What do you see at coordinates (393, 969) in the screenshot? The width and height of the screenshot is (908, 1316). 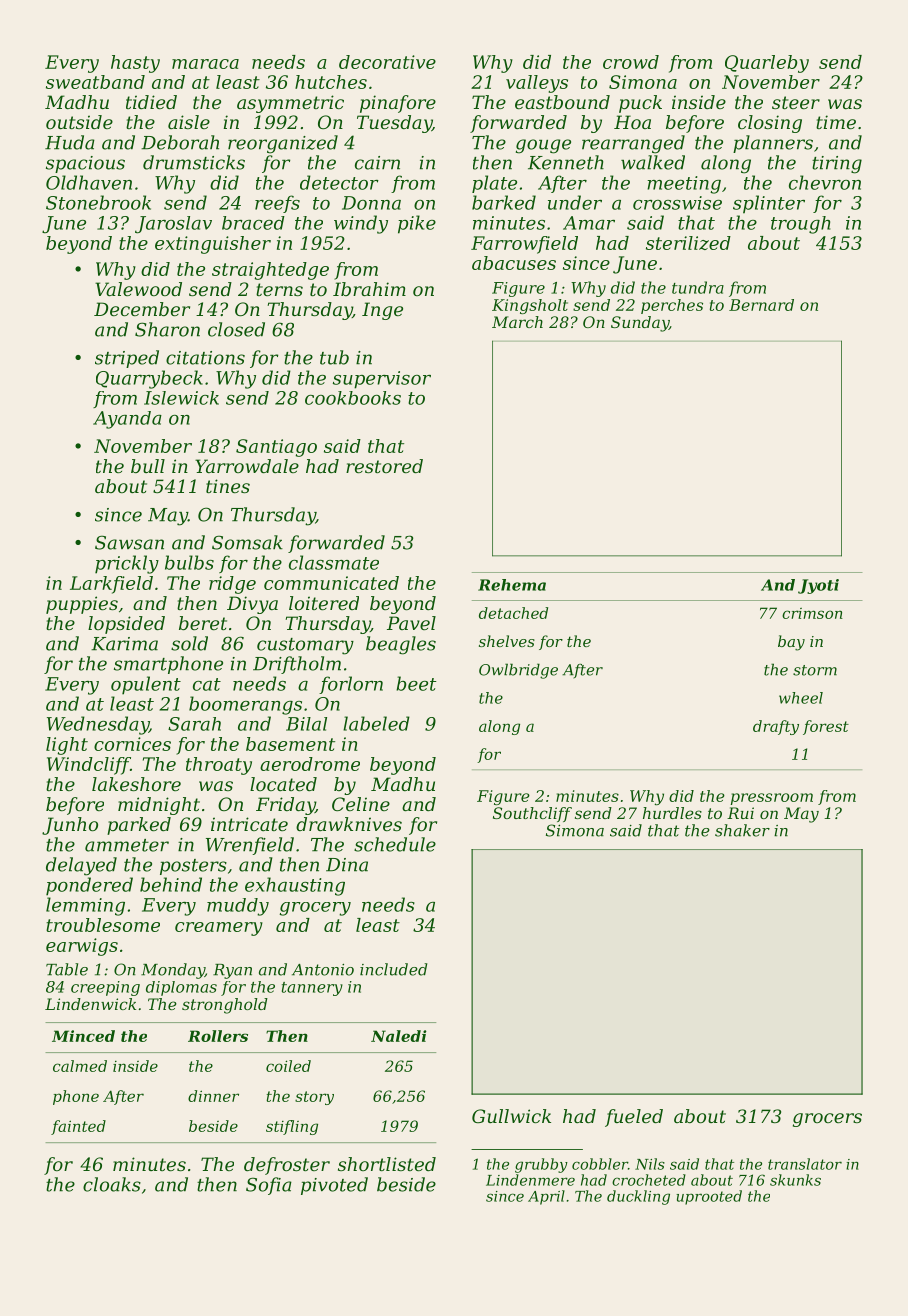 I see `included` at bounding box center [393, 969].
